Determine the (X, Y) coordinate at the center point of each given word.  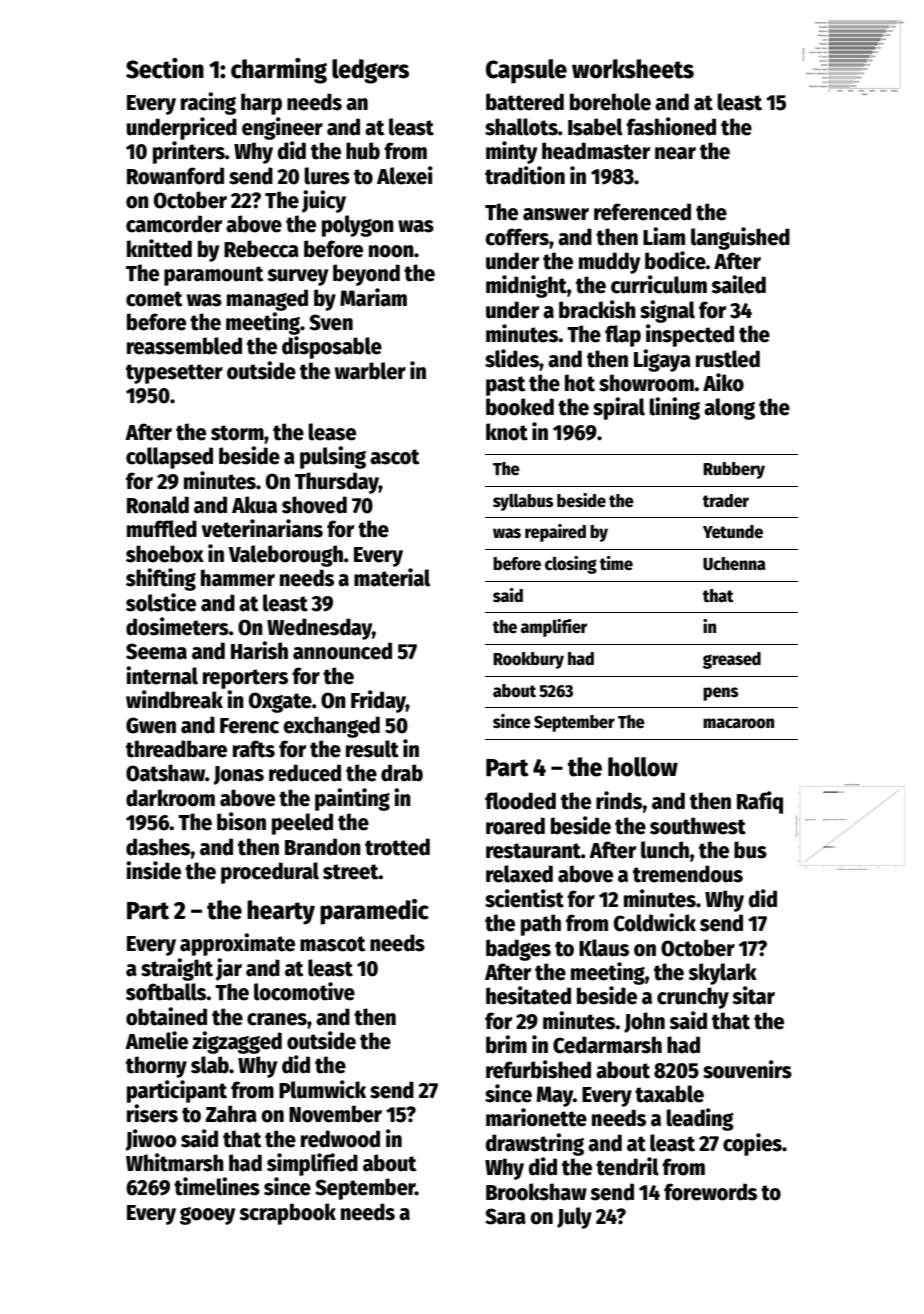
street (351, 872)
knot (507, 432)
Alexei (405, 175)
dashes (158, 847)
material (392, 577)
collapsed (169, 458)
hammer (238, 578)
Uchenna (734, 564)
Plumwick (322, 1089)
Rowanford (175, 176)
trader (726, 501)
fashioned (671, 126)
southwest (698, 826)
